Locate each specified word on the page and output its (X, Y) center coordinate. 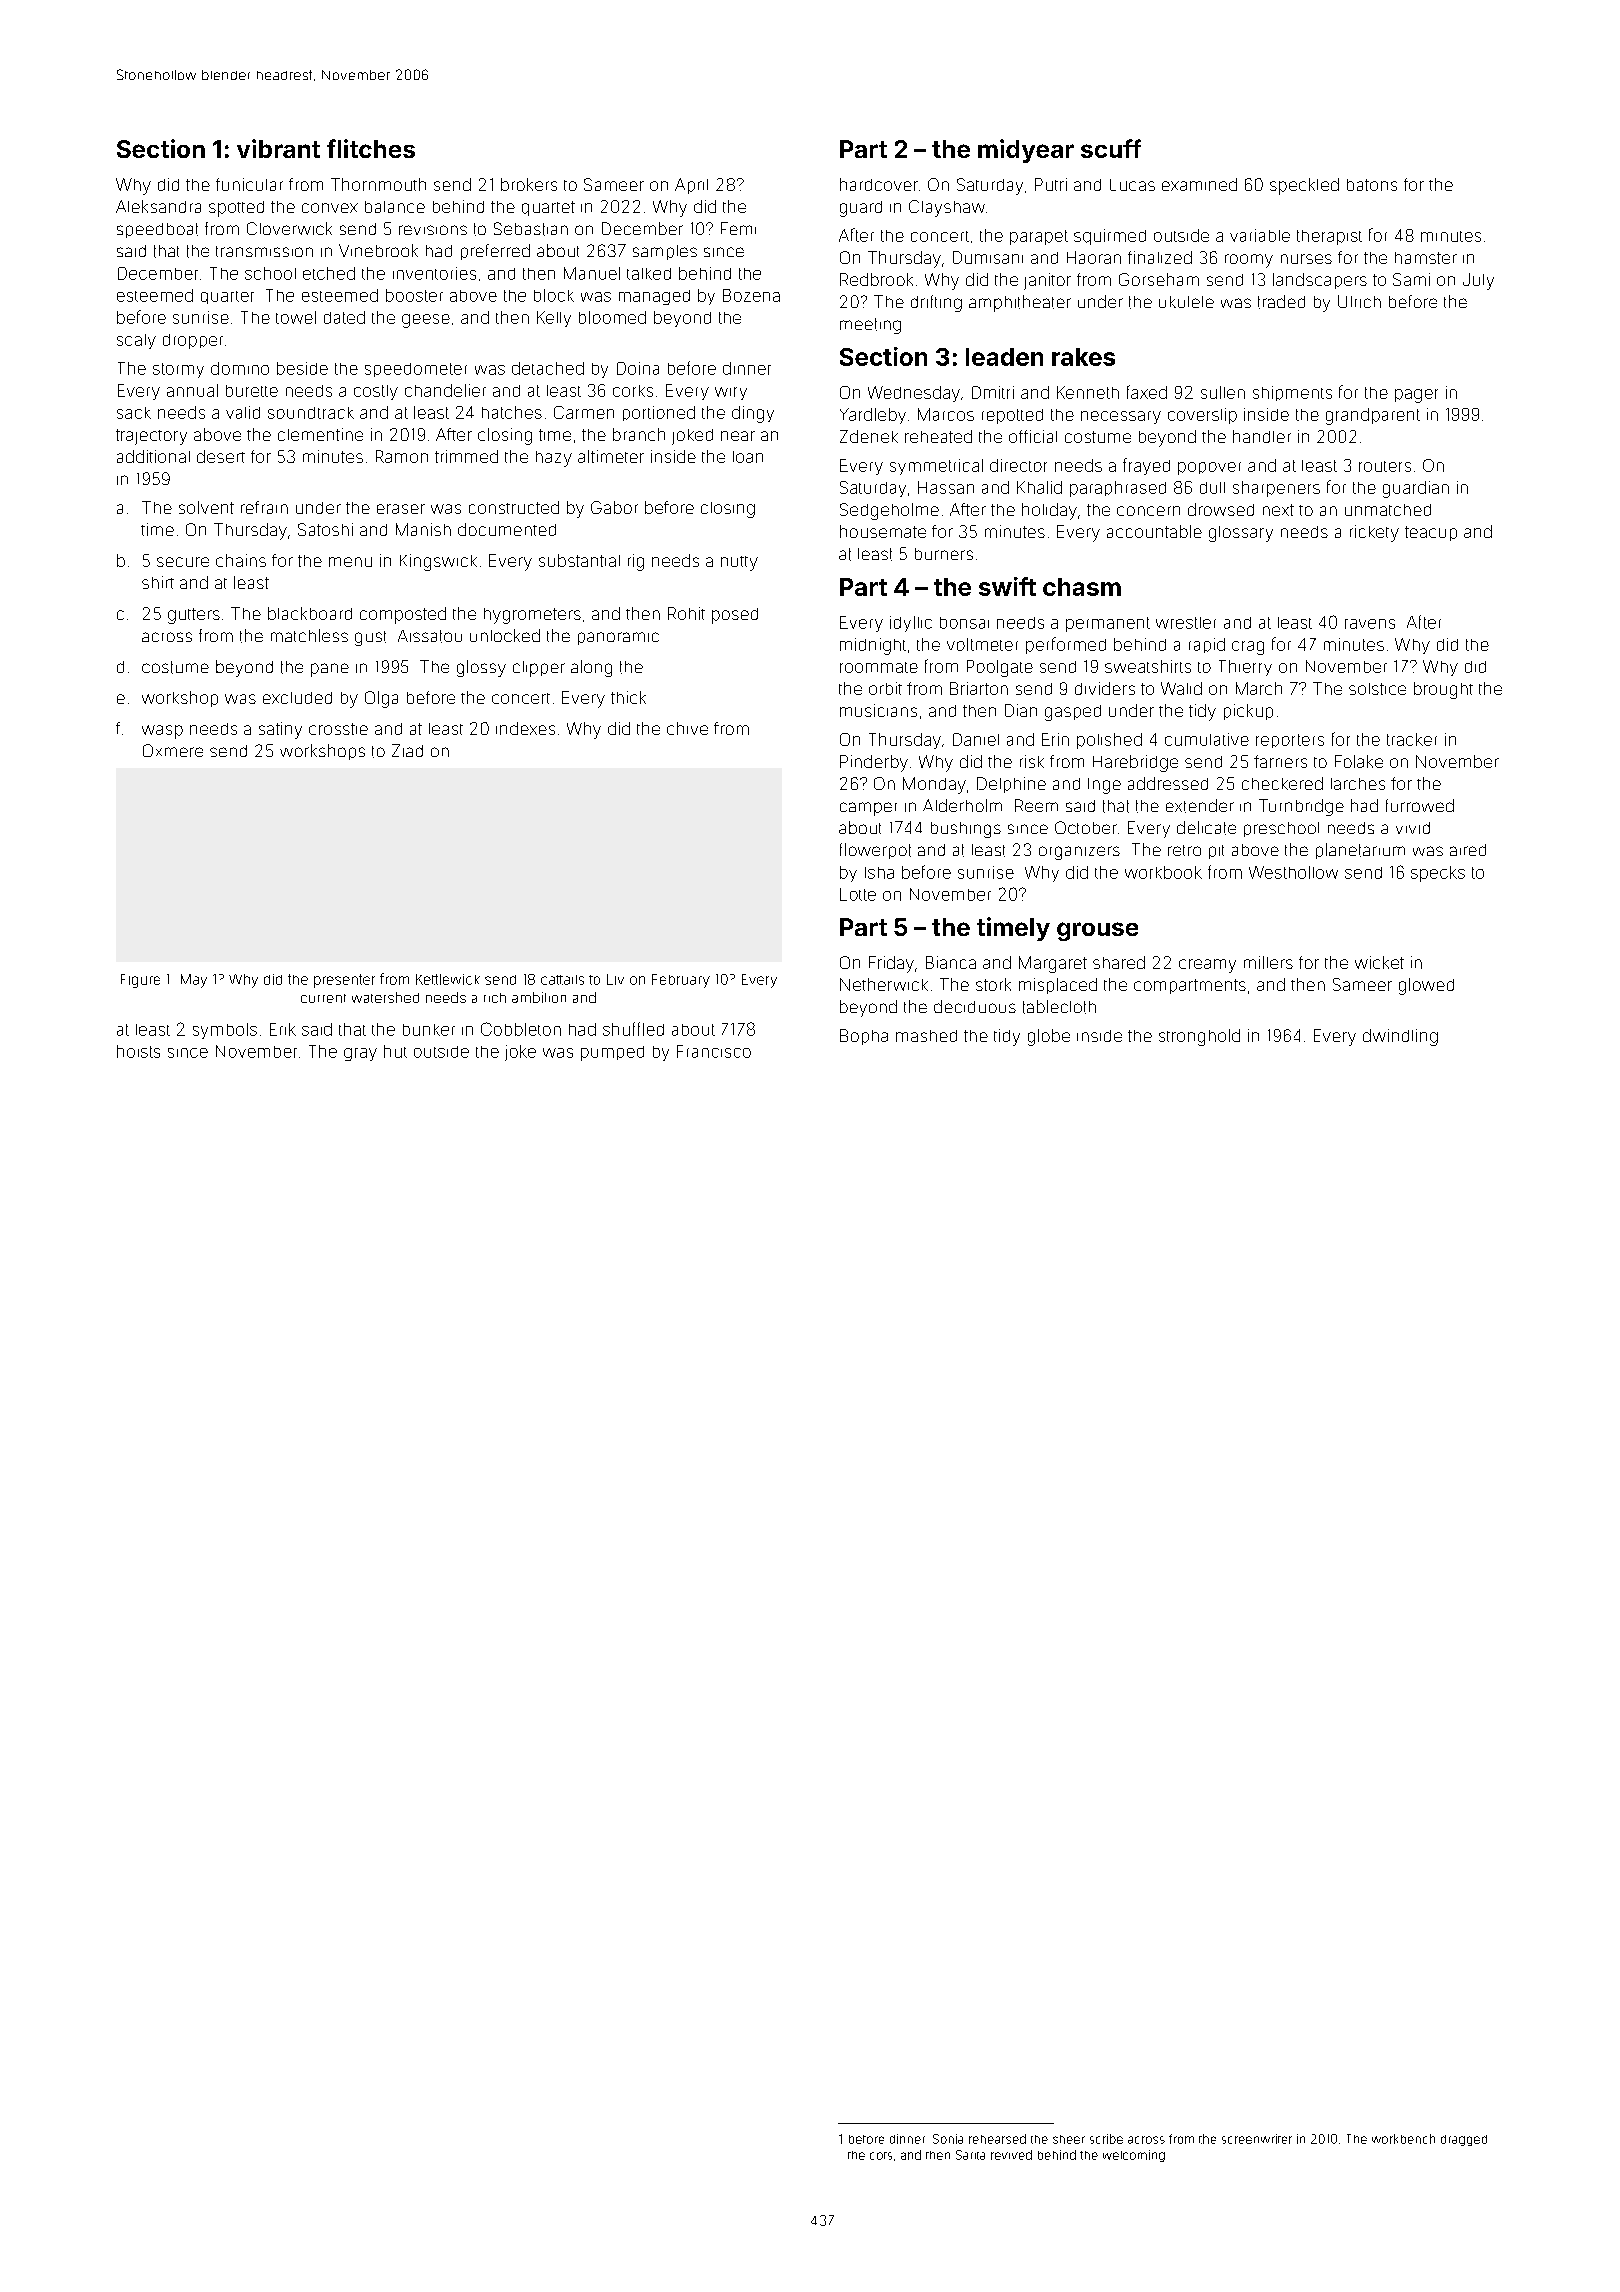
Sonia (948, 2139)
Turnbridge (1301, 807)
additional (153, 456)
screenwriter (1257, 2139)
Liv (615, 979)
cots (881, 2156)
